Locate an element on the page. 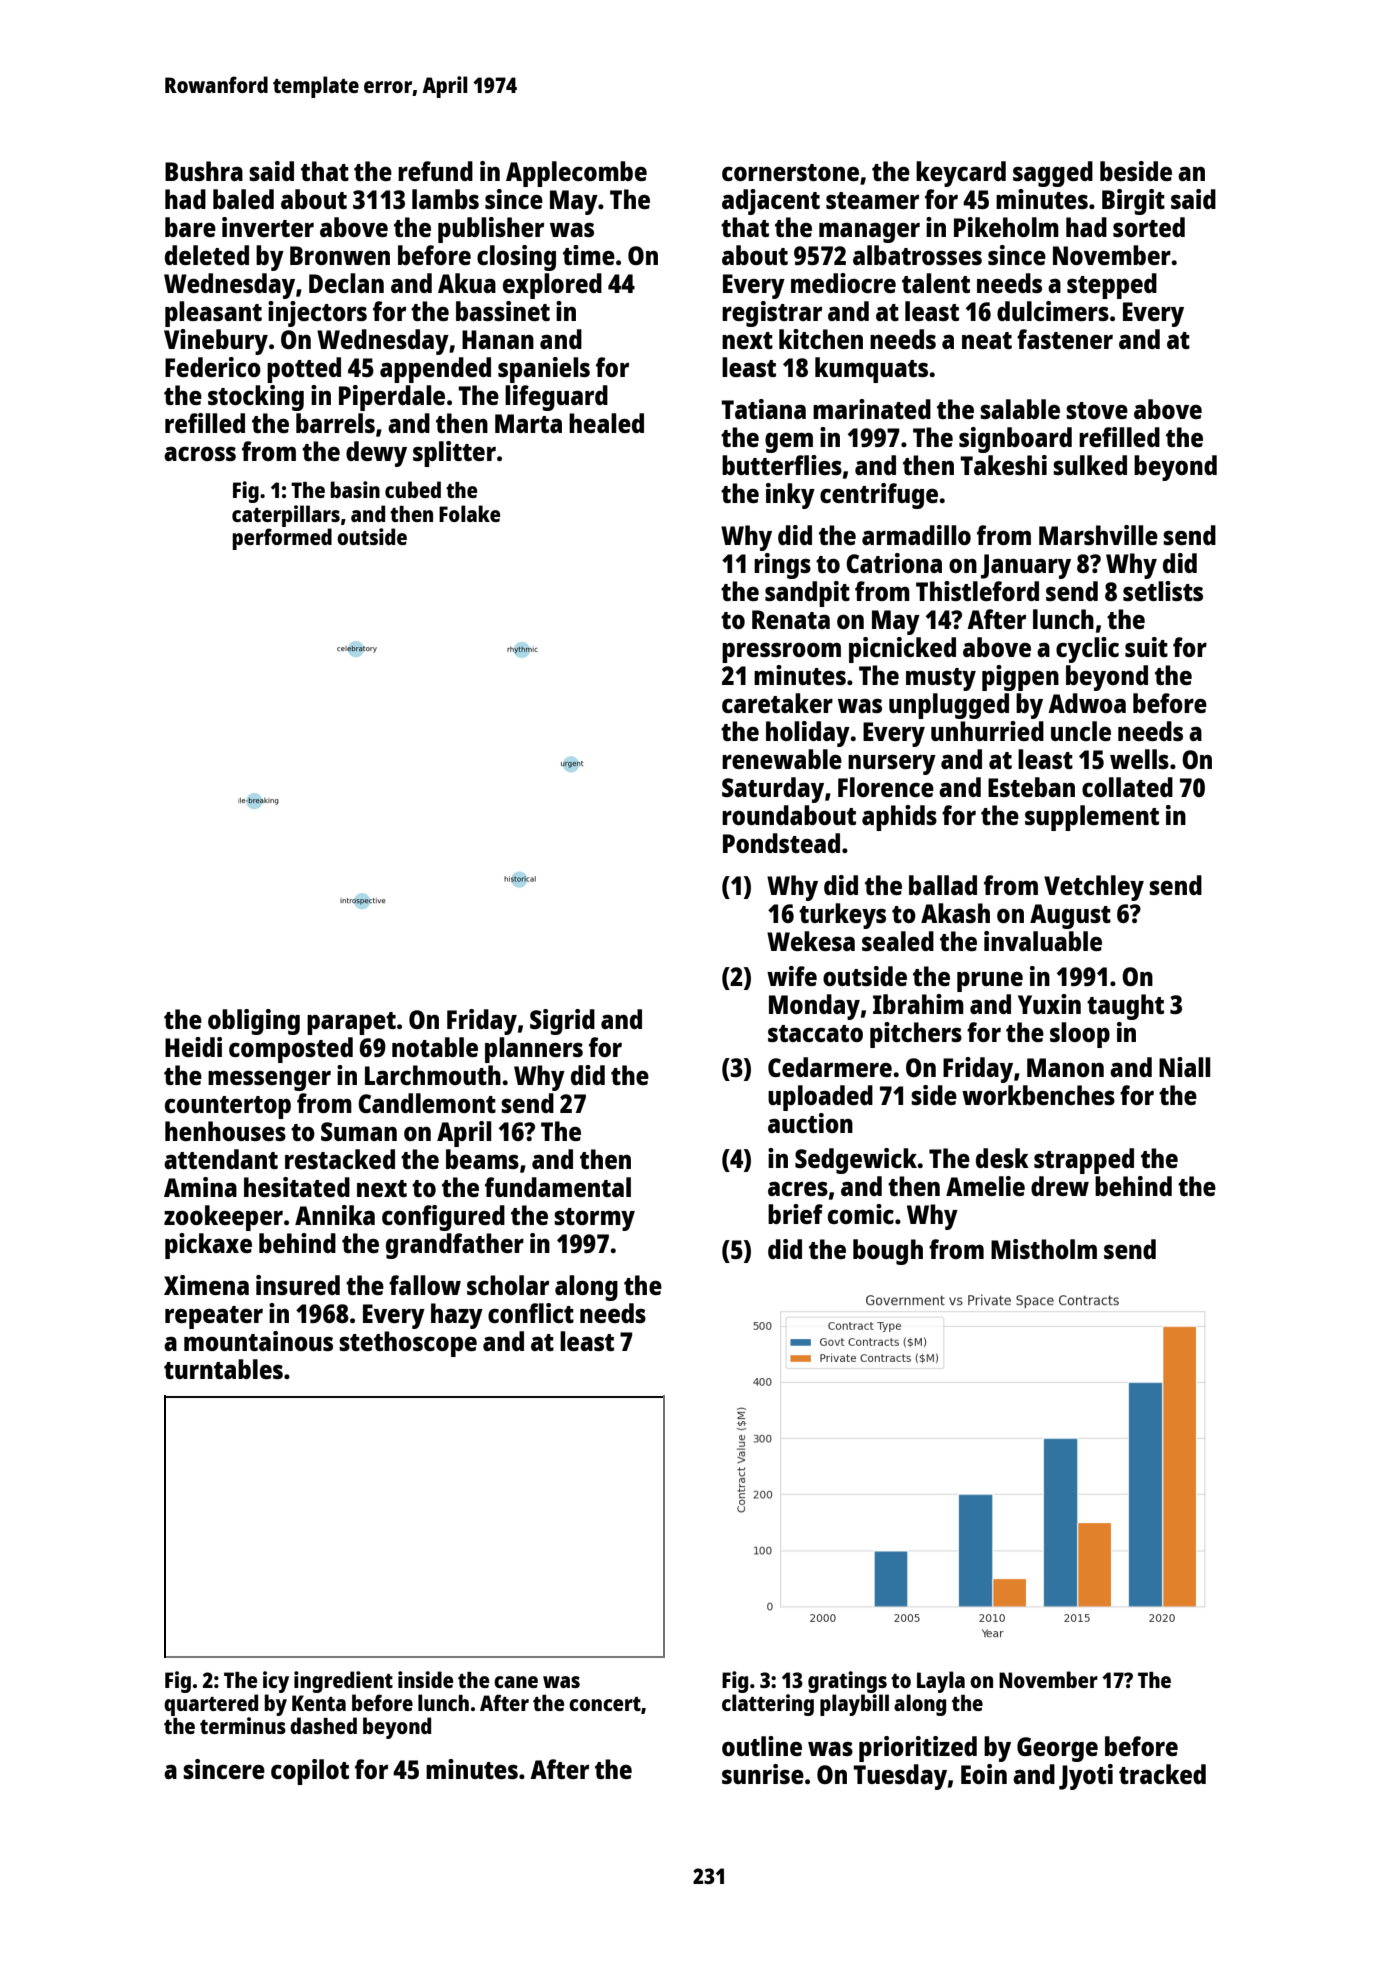  Applecombe is located at coordinates (576, 174).
